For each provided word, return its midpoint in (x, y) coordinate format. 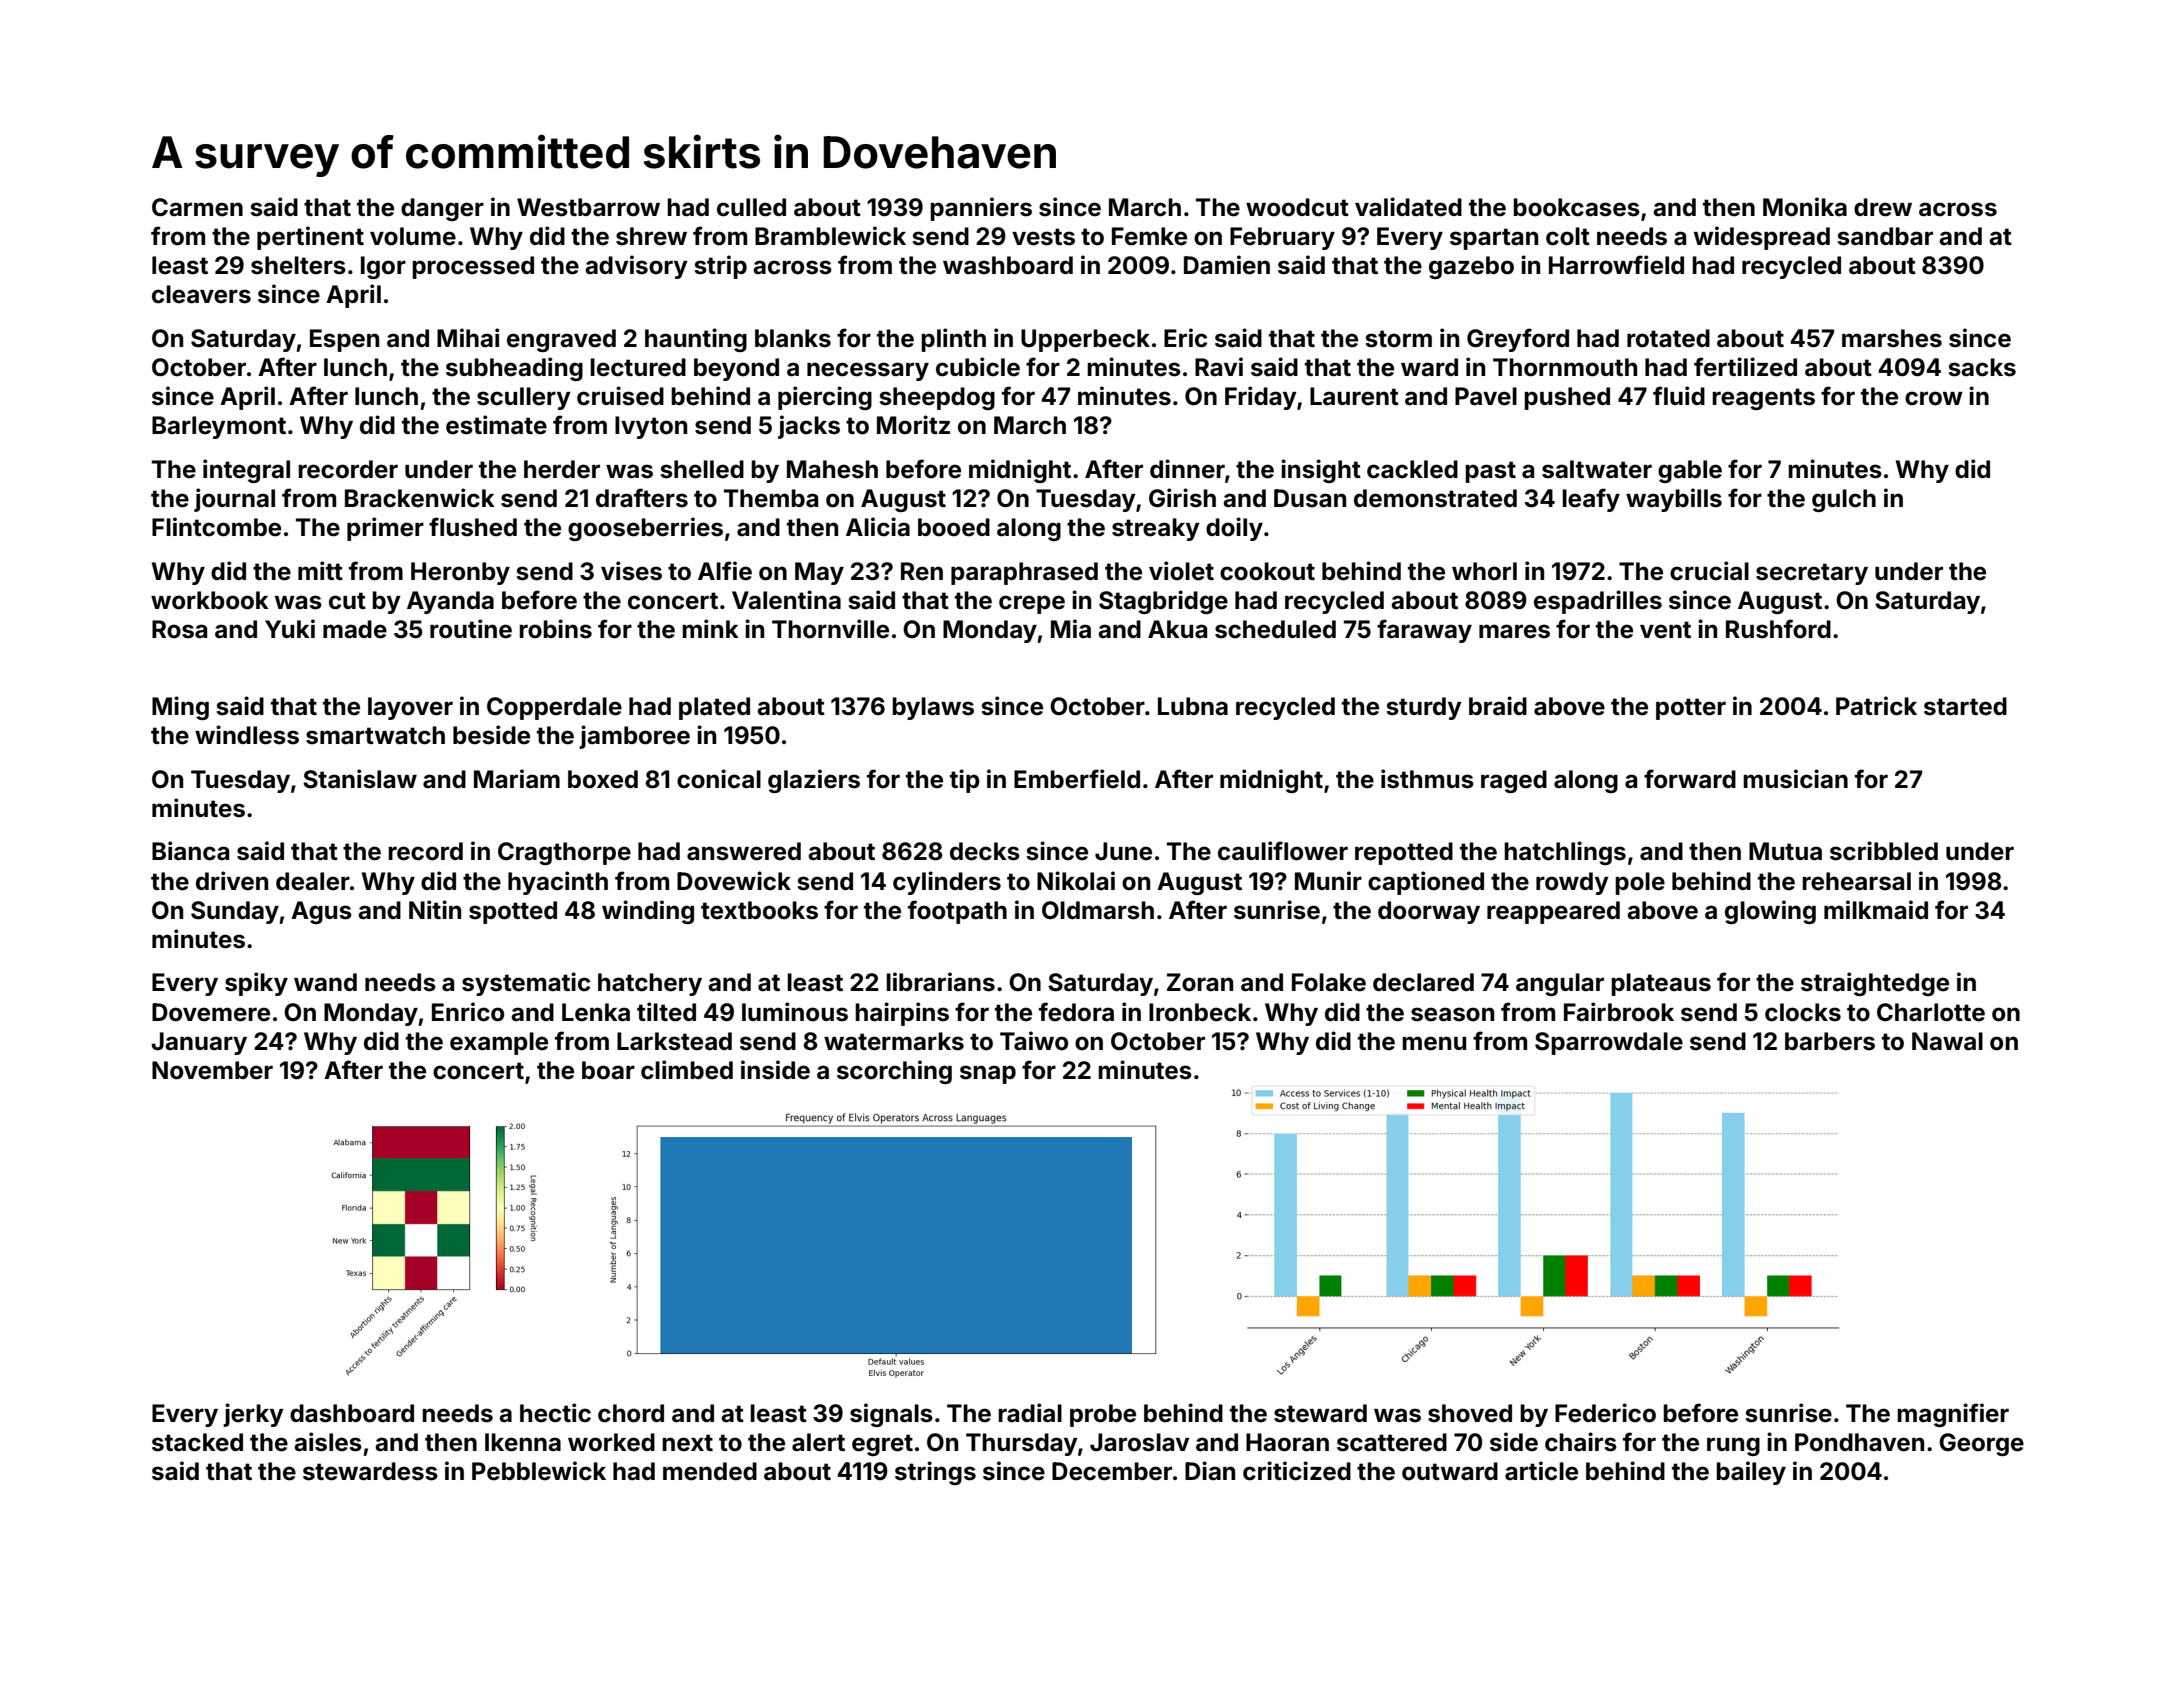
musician (1795, 779)
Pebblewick (539, 1471)
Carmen (197, 207)
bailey (1751, 1473)
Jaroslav (1140, 1442)
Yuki (290, 628)
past (1490, 472)
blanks (793, 338)
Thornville (830, 629)
